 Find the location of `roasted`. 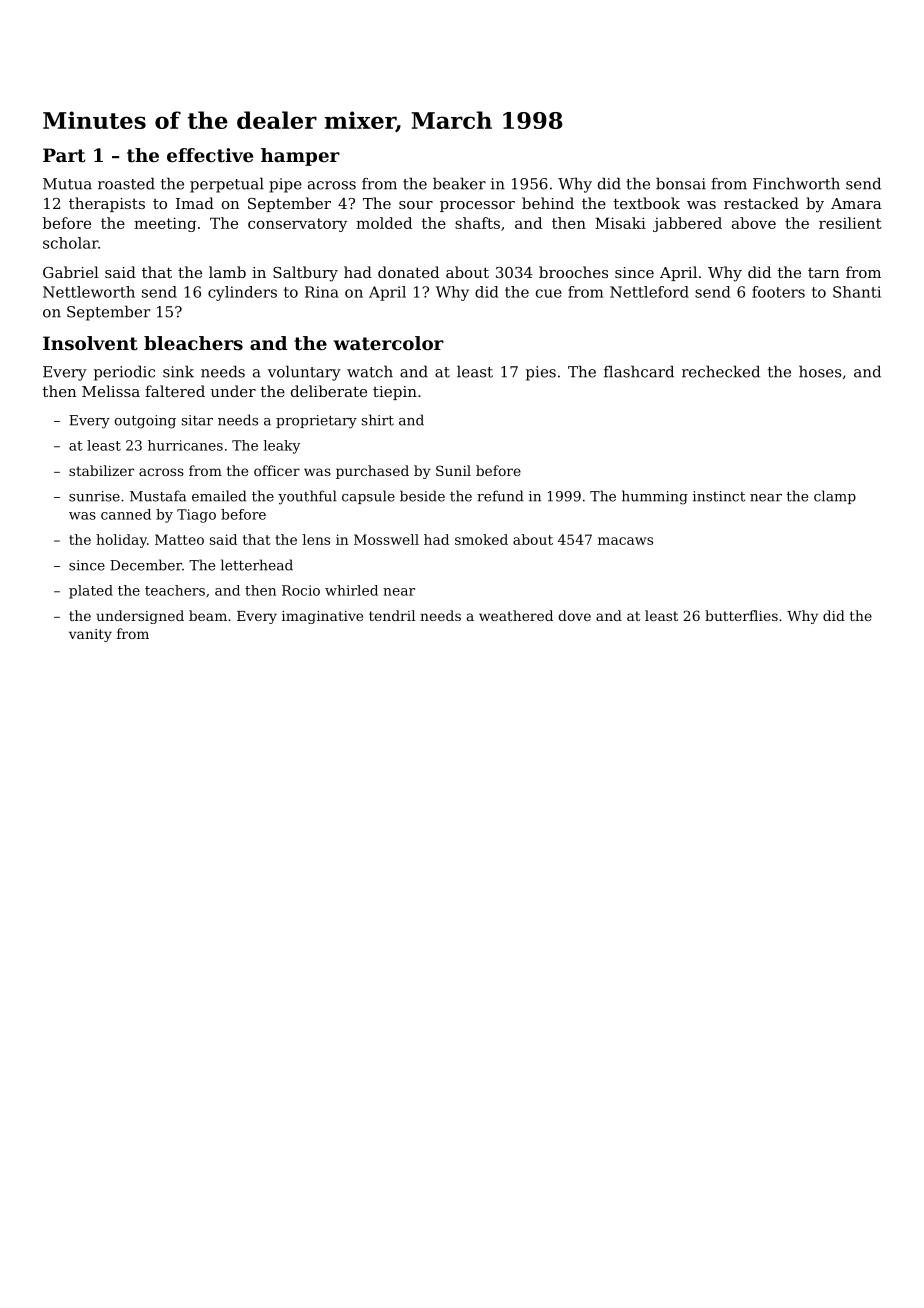

roasted is located at coordinates (126, 183).
